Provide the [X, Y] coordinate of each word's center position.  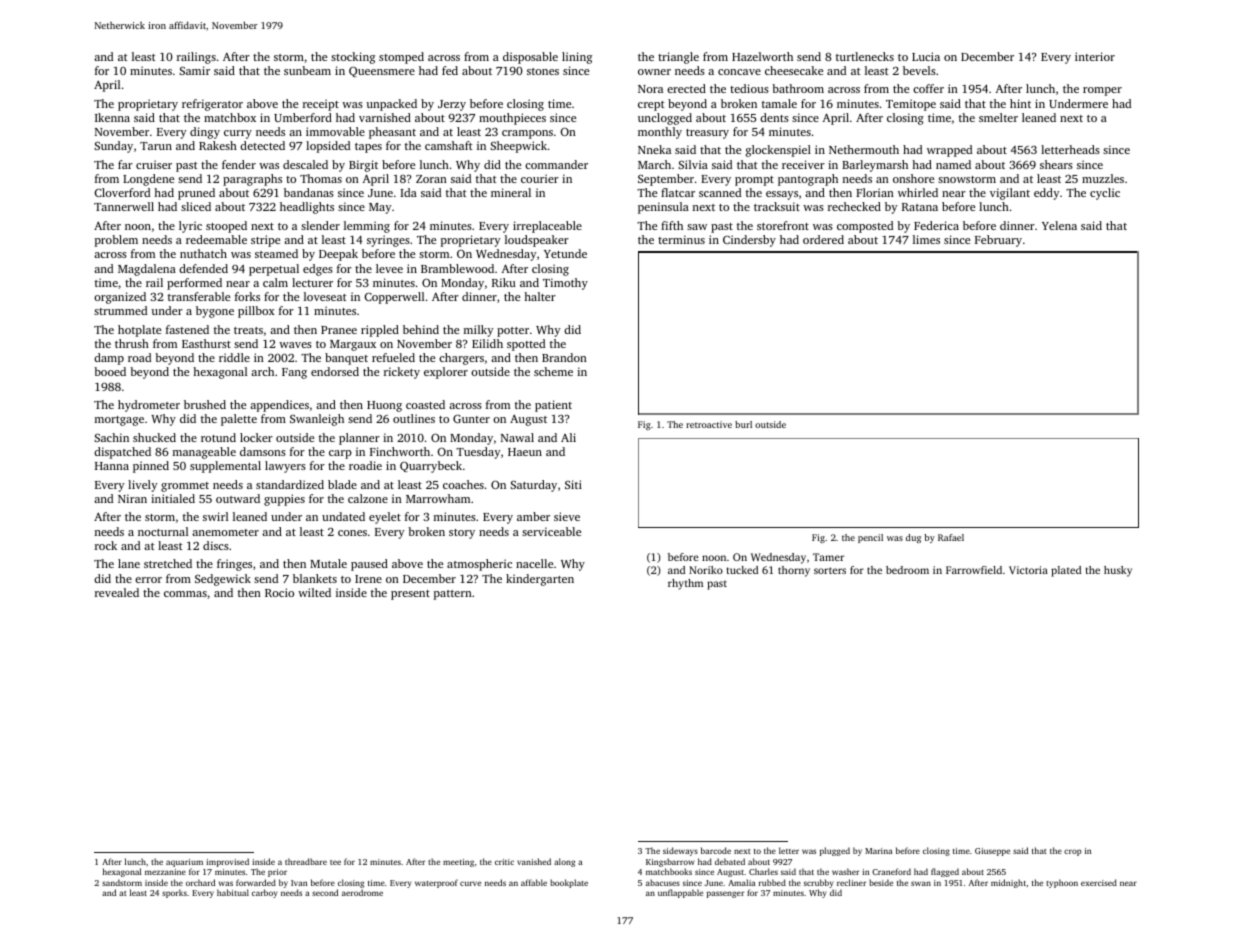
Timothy [565, 284]
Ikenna [112, 117]
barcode [716, 850]
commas [185, 594]
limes [926, 239]
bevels [919, 70]
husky [1118, 571]
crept [651, 106]
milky [479, 331]
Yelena [1059, 225]
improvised [227, 862]
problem [116, 241]
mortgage [119, 421]
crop [1073, 852]
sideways [680, 851]
